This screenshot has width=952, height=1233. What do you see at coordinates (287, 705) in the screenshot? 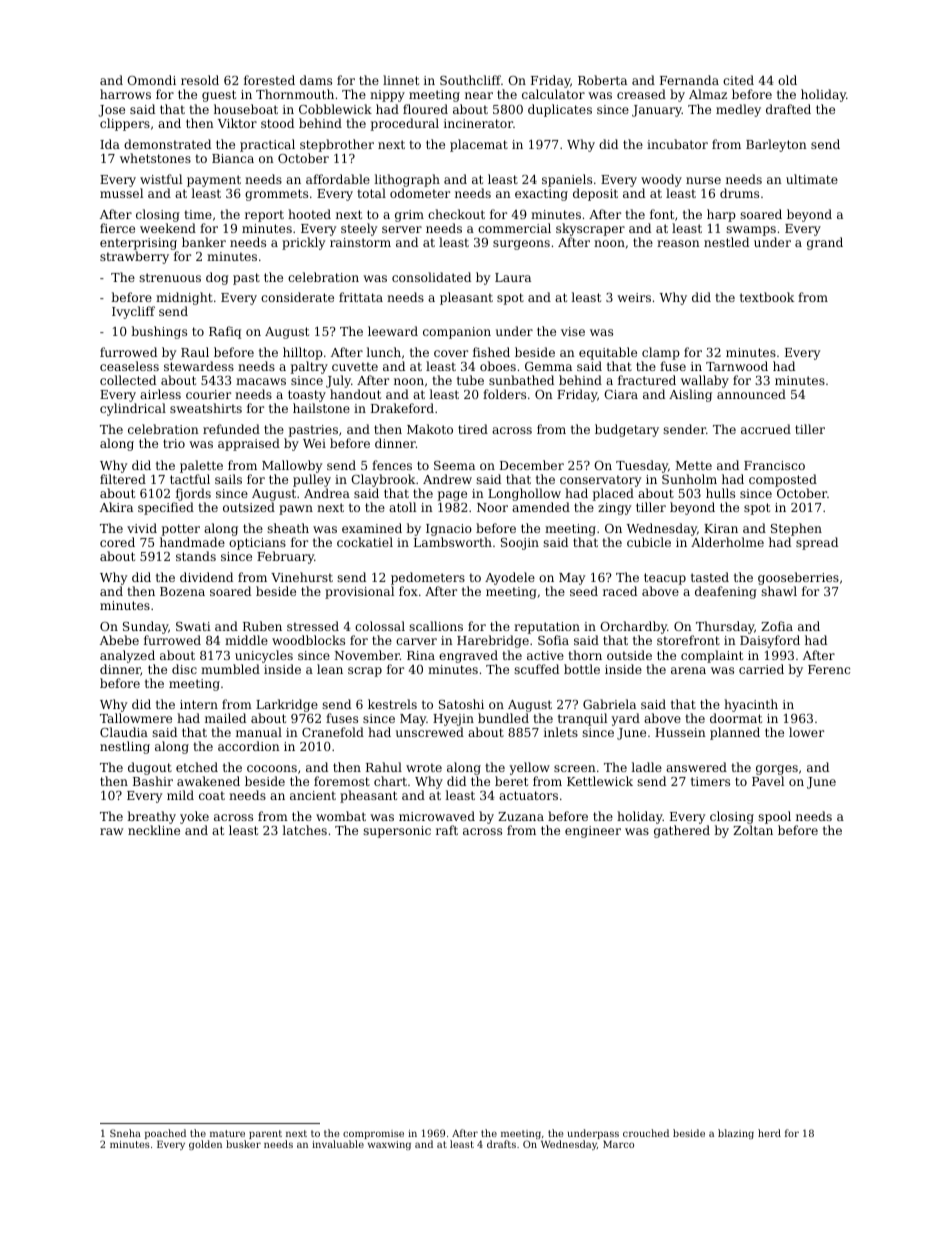
I see `Larkridge` at bounding box center [287, 705].
